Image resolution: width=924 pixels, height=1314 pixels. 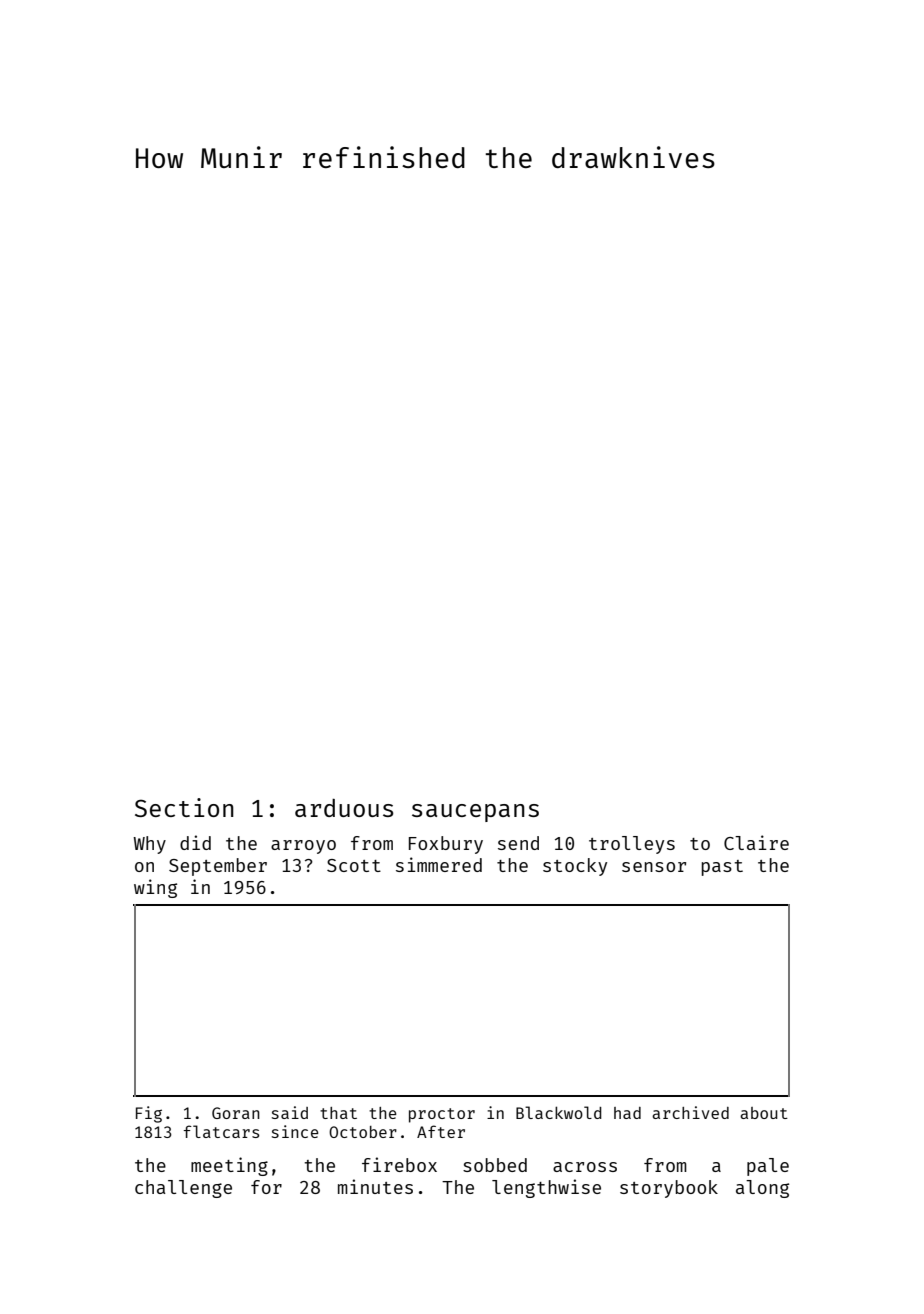 I want to click on simmered, so click(x=439, y=864).
